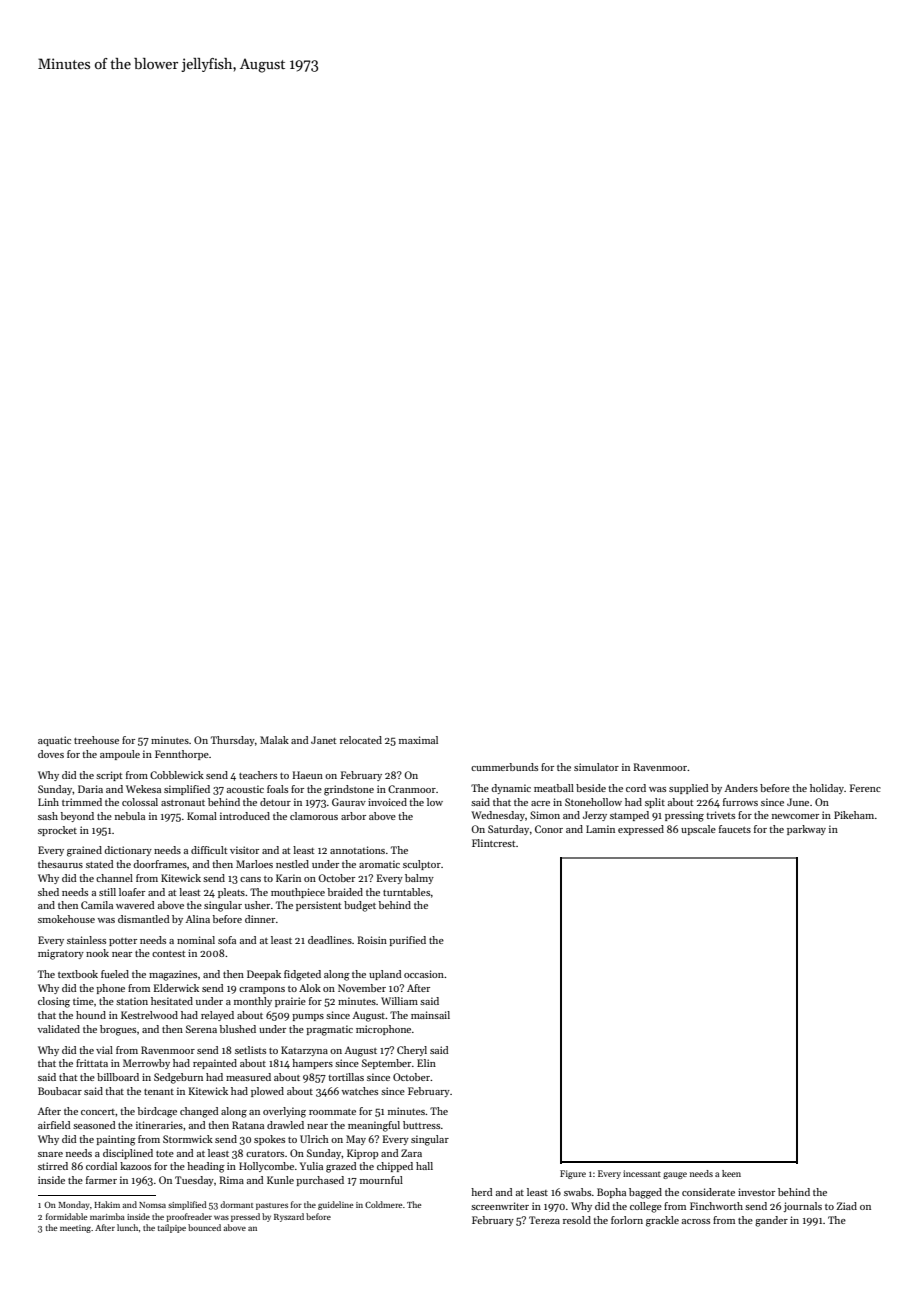 The image size is (924, 1308). Describe the element at coordinates (399, 1001) in the screenshot. I see `William` at that location.
